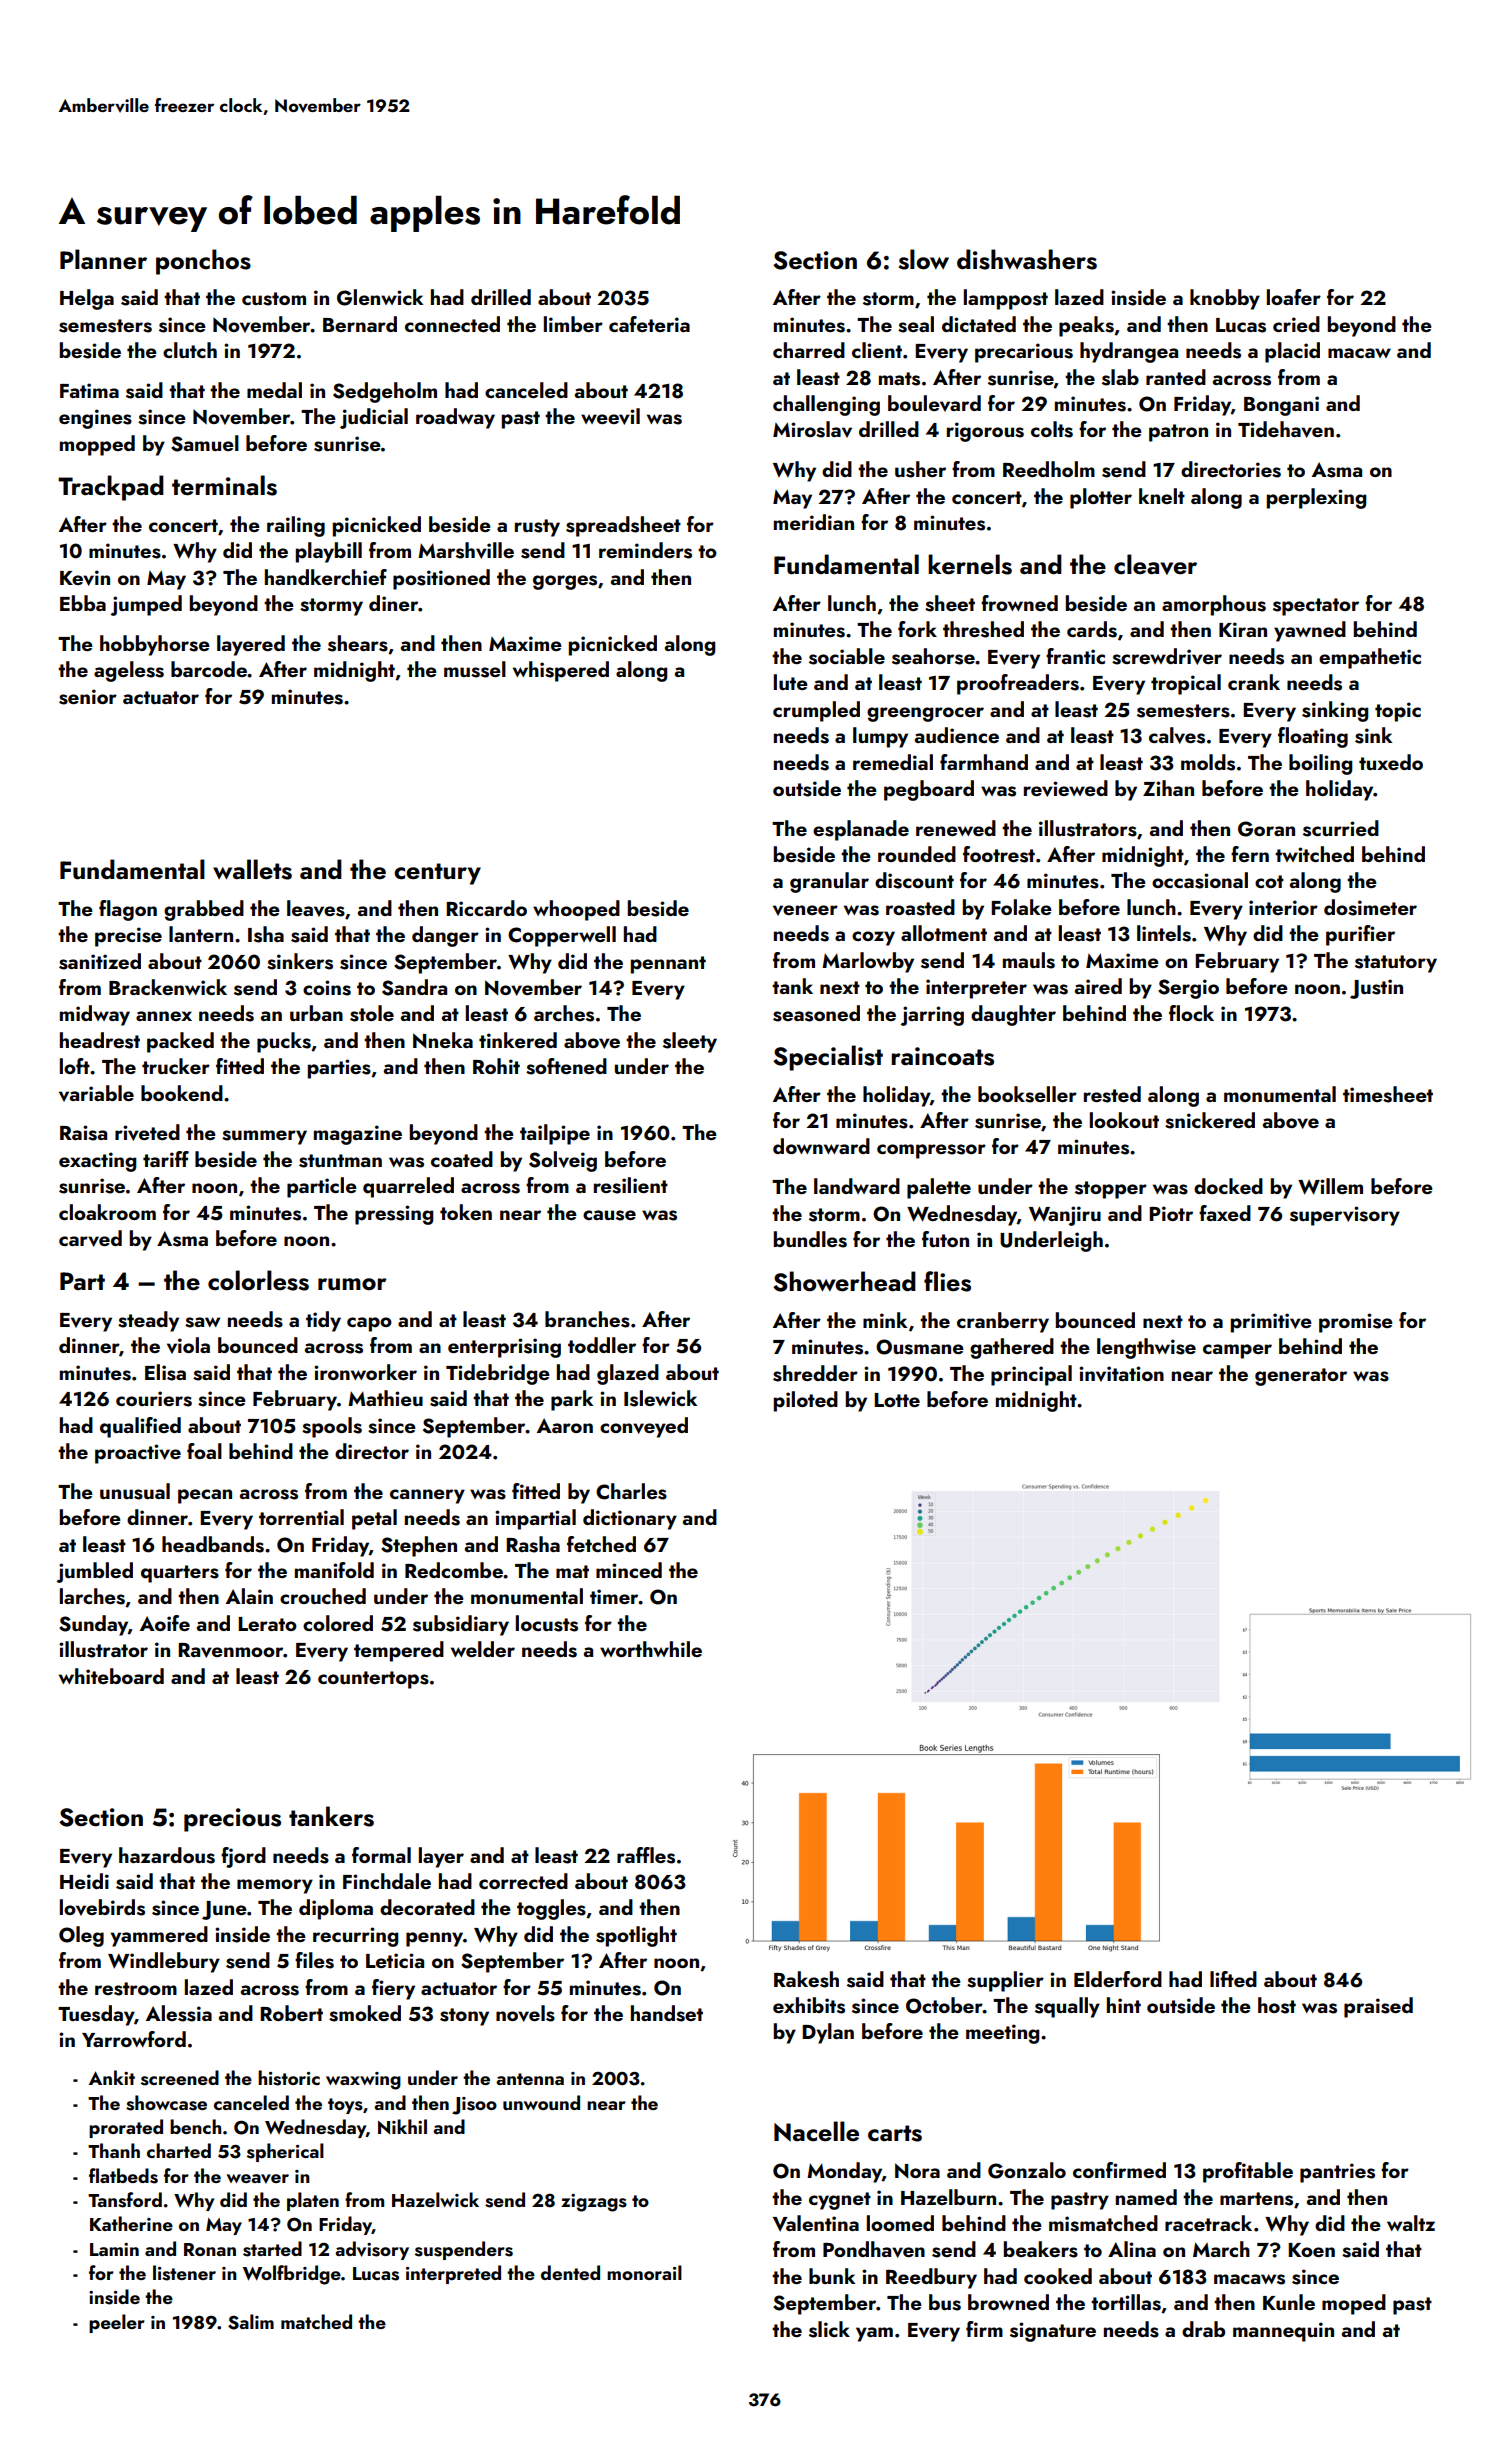  I want to click on generator, so click(1301, 1377).
